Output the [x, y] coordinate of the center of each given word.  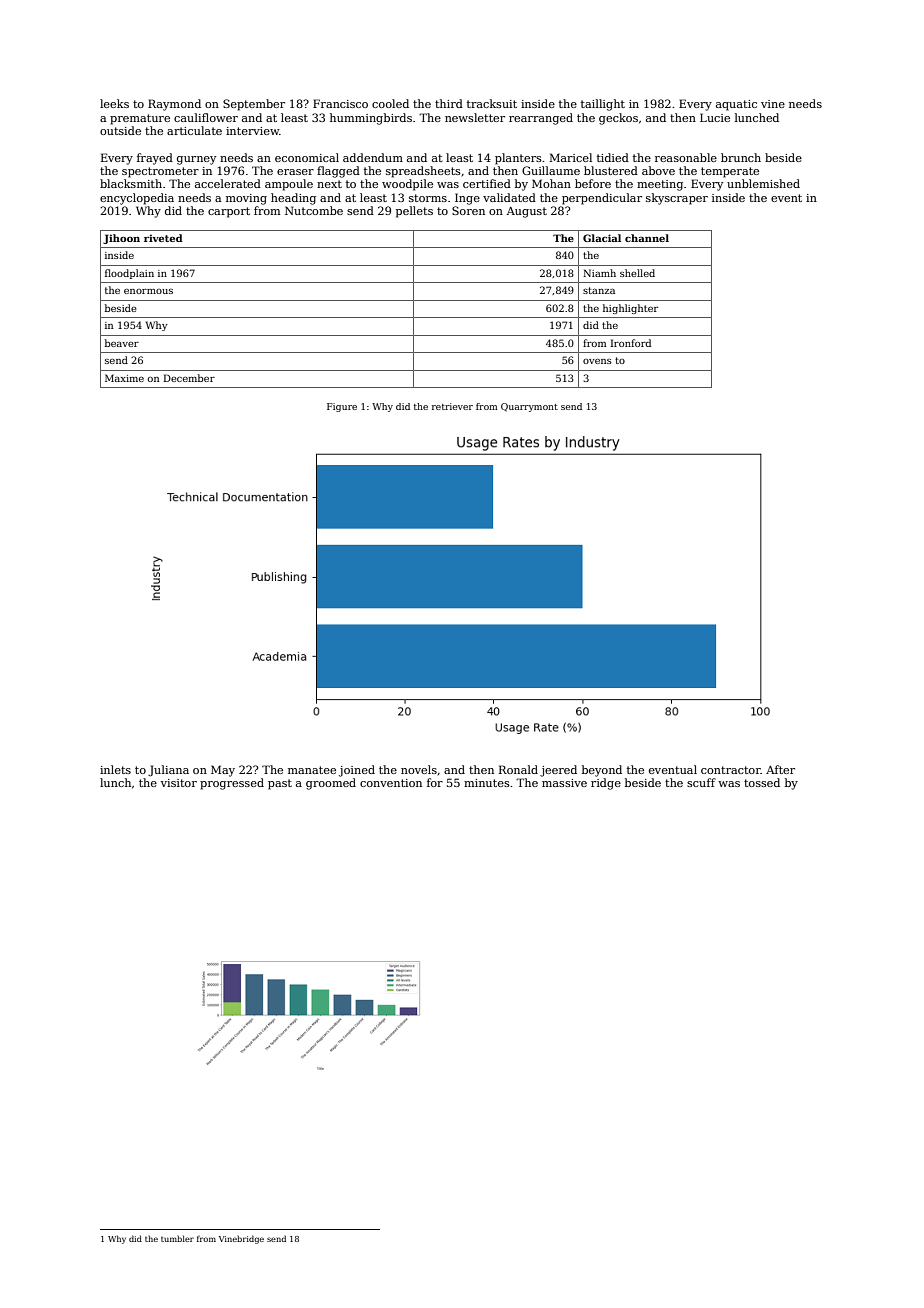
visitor [179, 783]
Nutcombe [314, 210]
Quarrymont [529, 407]
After [780, 769]
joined [357, 771]
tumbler [177, 1238]
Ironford [631, 343]
